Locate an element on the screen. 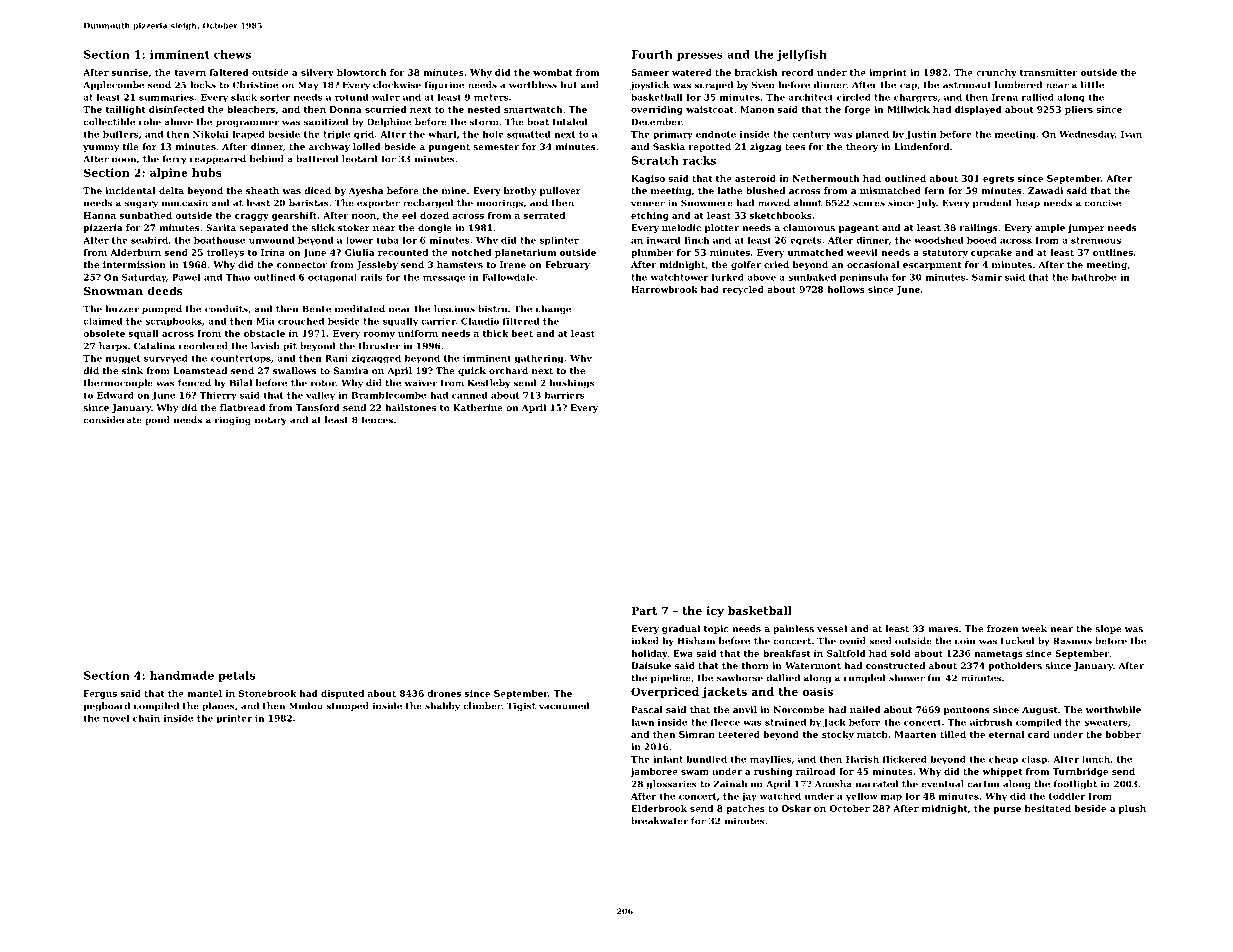  crunchy is located at coordinates (996, 73).
